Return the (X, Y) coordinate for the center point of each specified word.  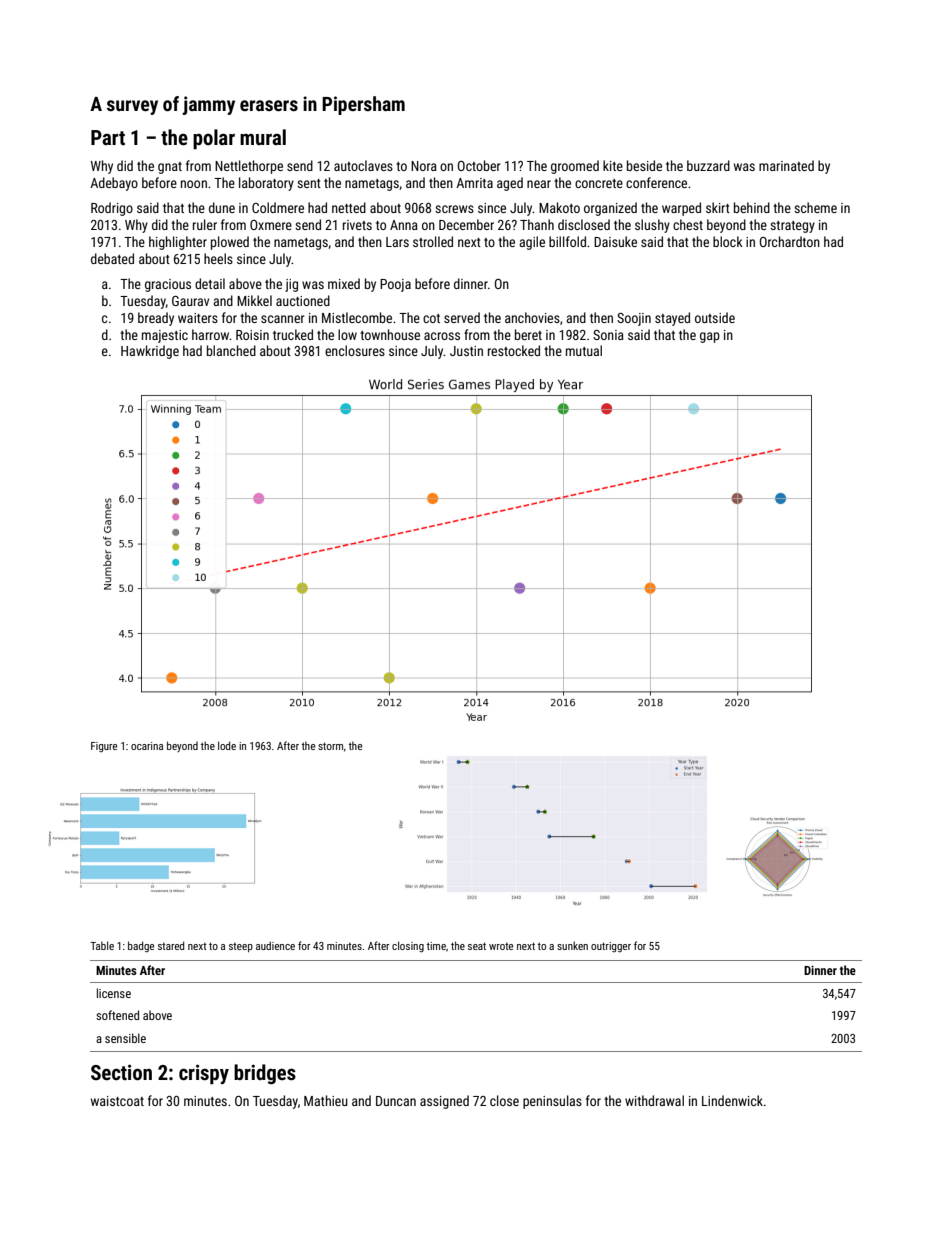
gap (710, 337)
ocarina (147, 746)
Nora (424, 166)
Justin (466, 351)
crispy (204, 1074)
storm (330, 746)
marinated (786, 165)
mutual (584, 350)
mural (263, 137)
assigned (444, 1102)
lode (227, 745)
